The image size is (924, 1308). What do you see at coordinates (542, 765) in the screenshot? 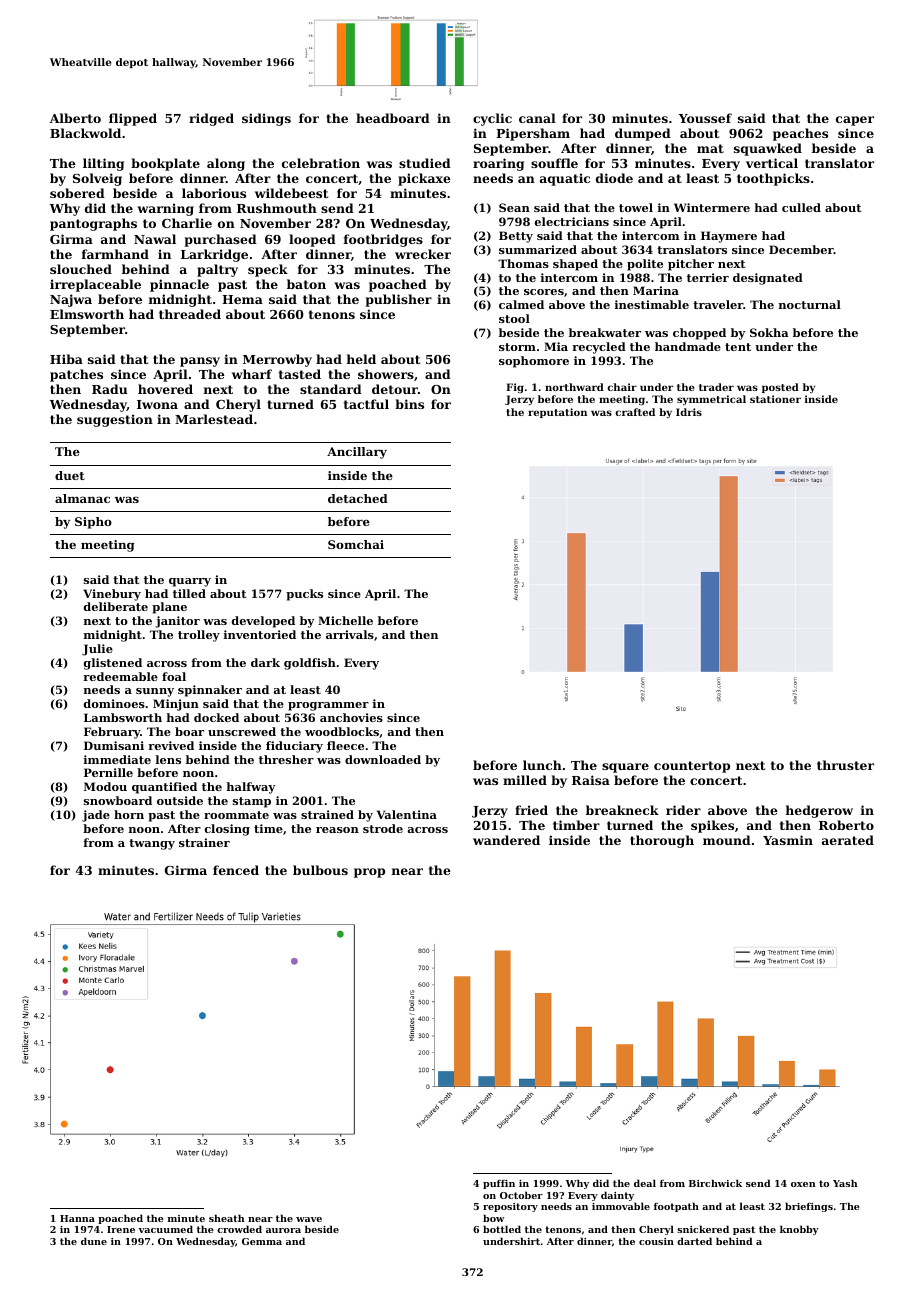
I see `lunch` at bounding box center [542, 765].
